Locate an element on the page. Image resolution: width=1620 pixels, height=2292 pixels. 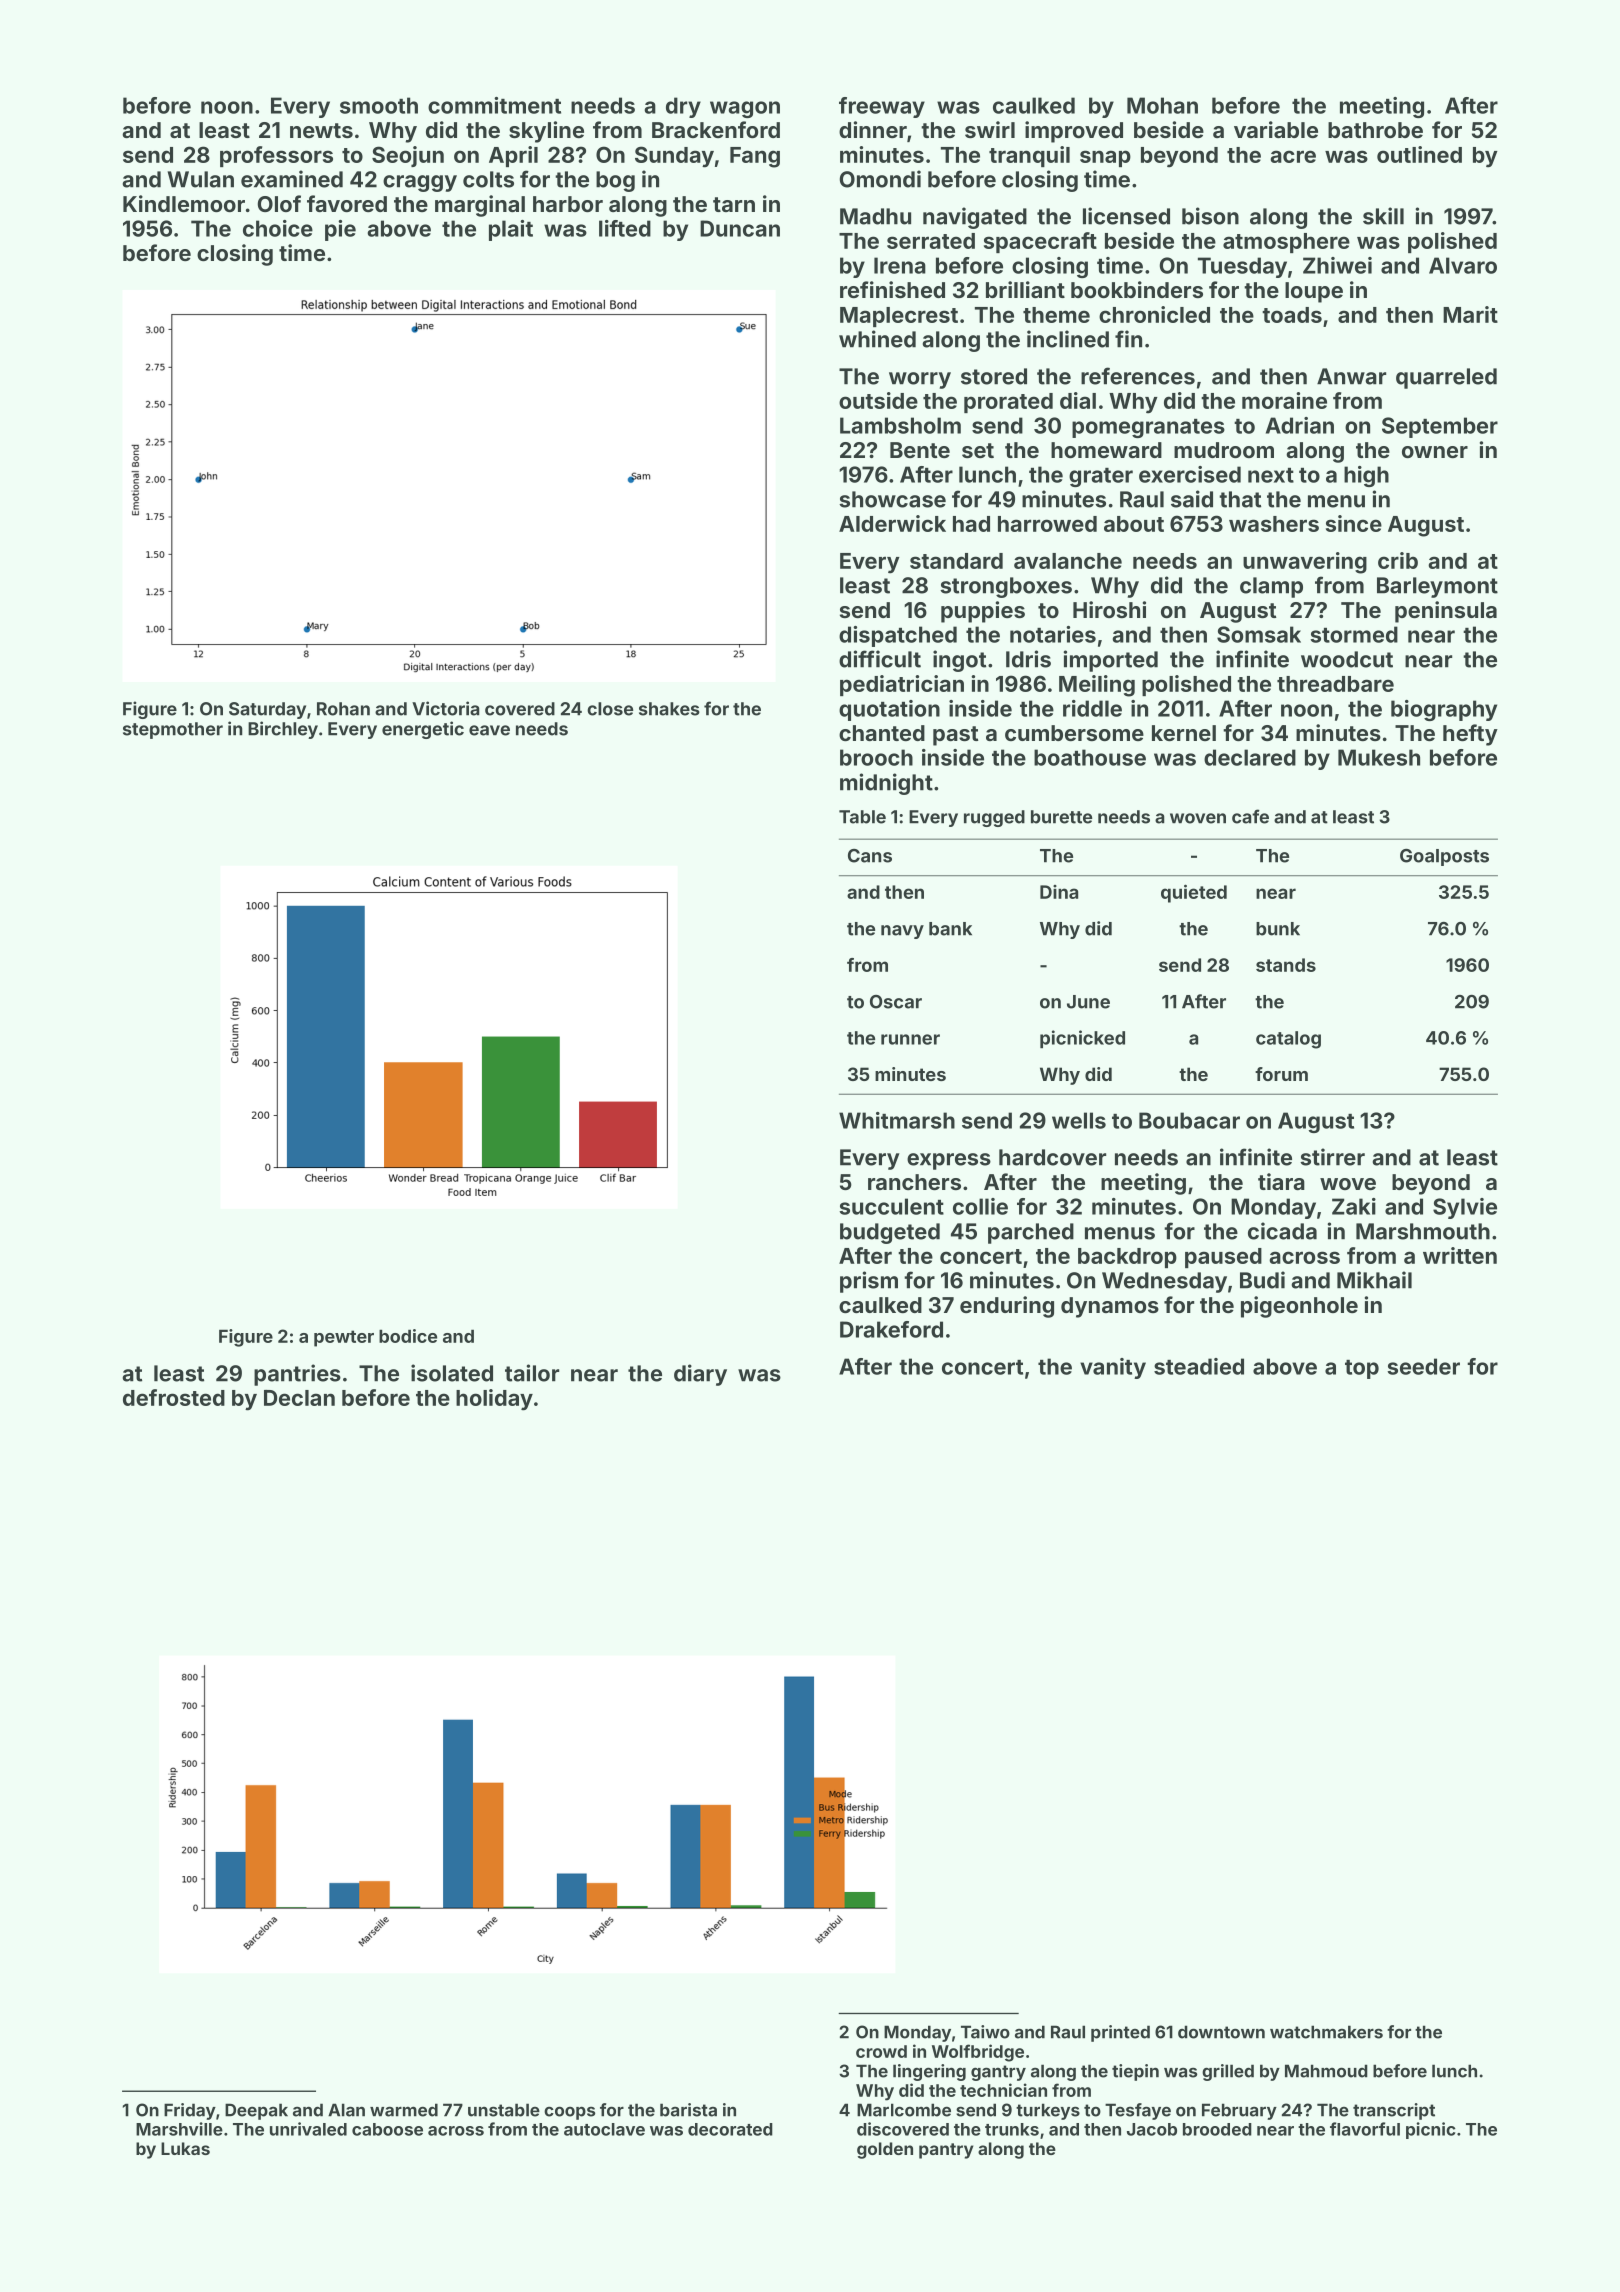
decorated is located at coordinates (730, 2129).
